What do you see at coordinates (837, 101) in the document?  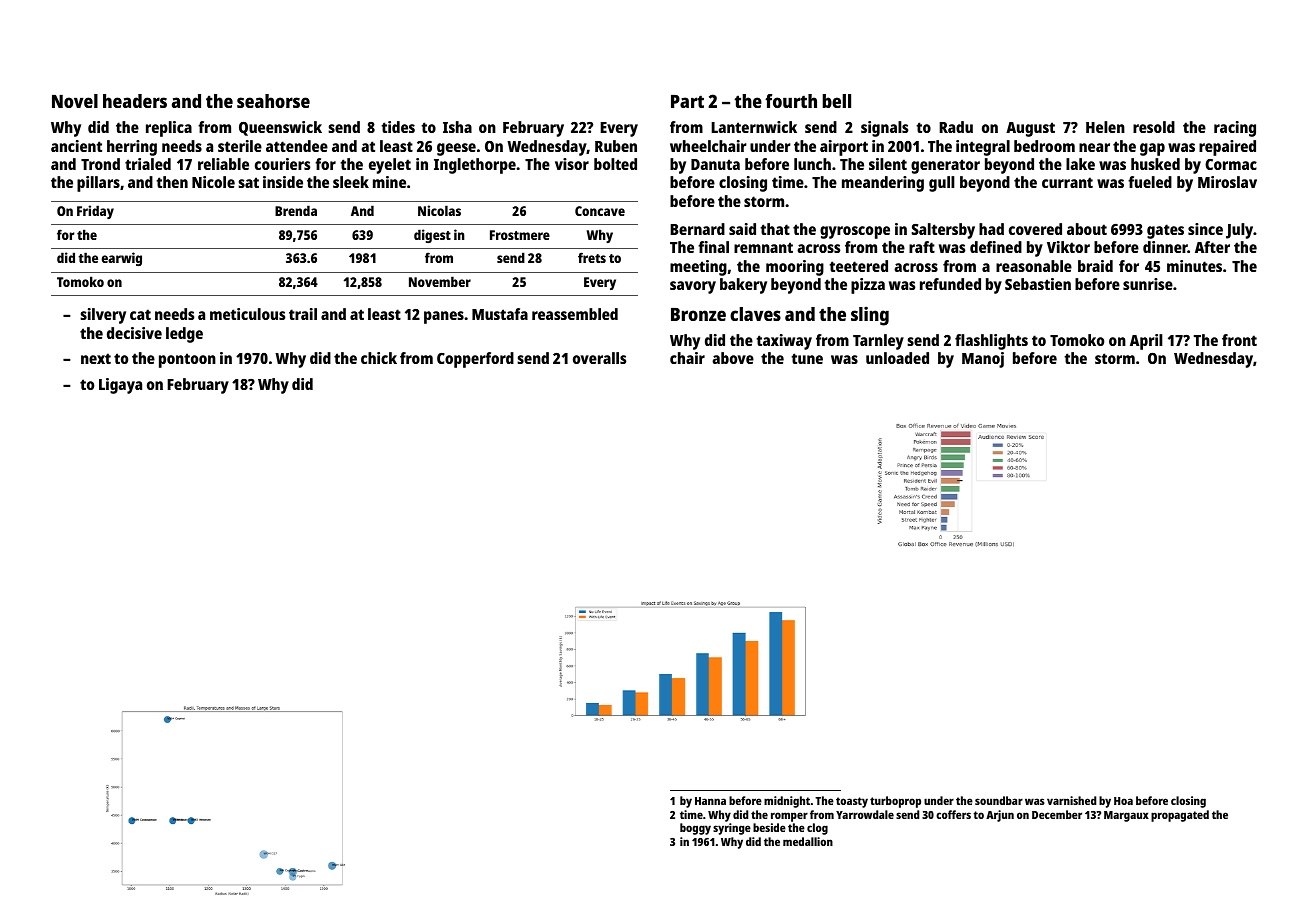 I see `bell` at bounding box center [837, 101].
